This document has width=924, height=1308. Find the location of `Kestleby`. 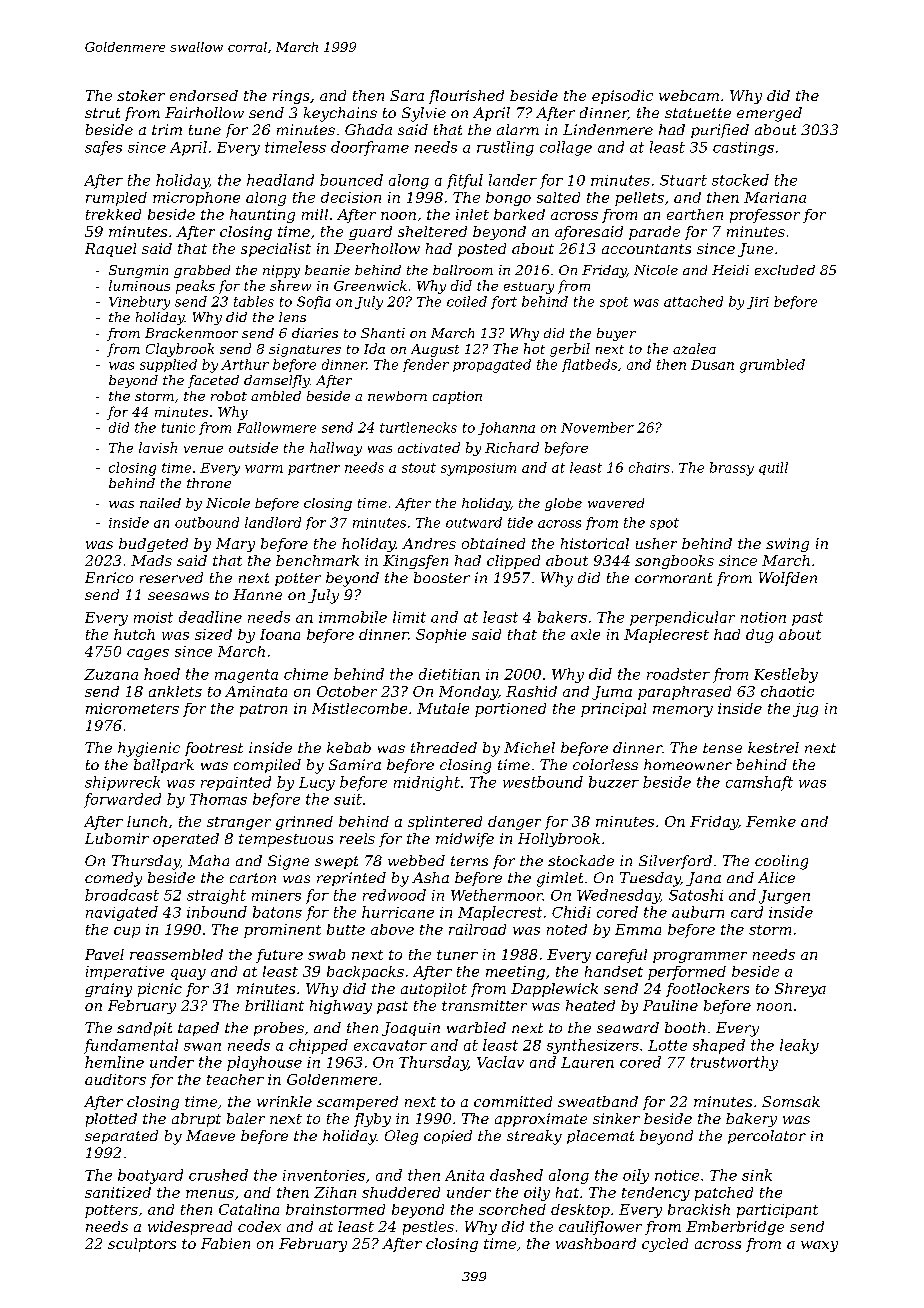

Kestleby is located at coordinates (786, 675).
